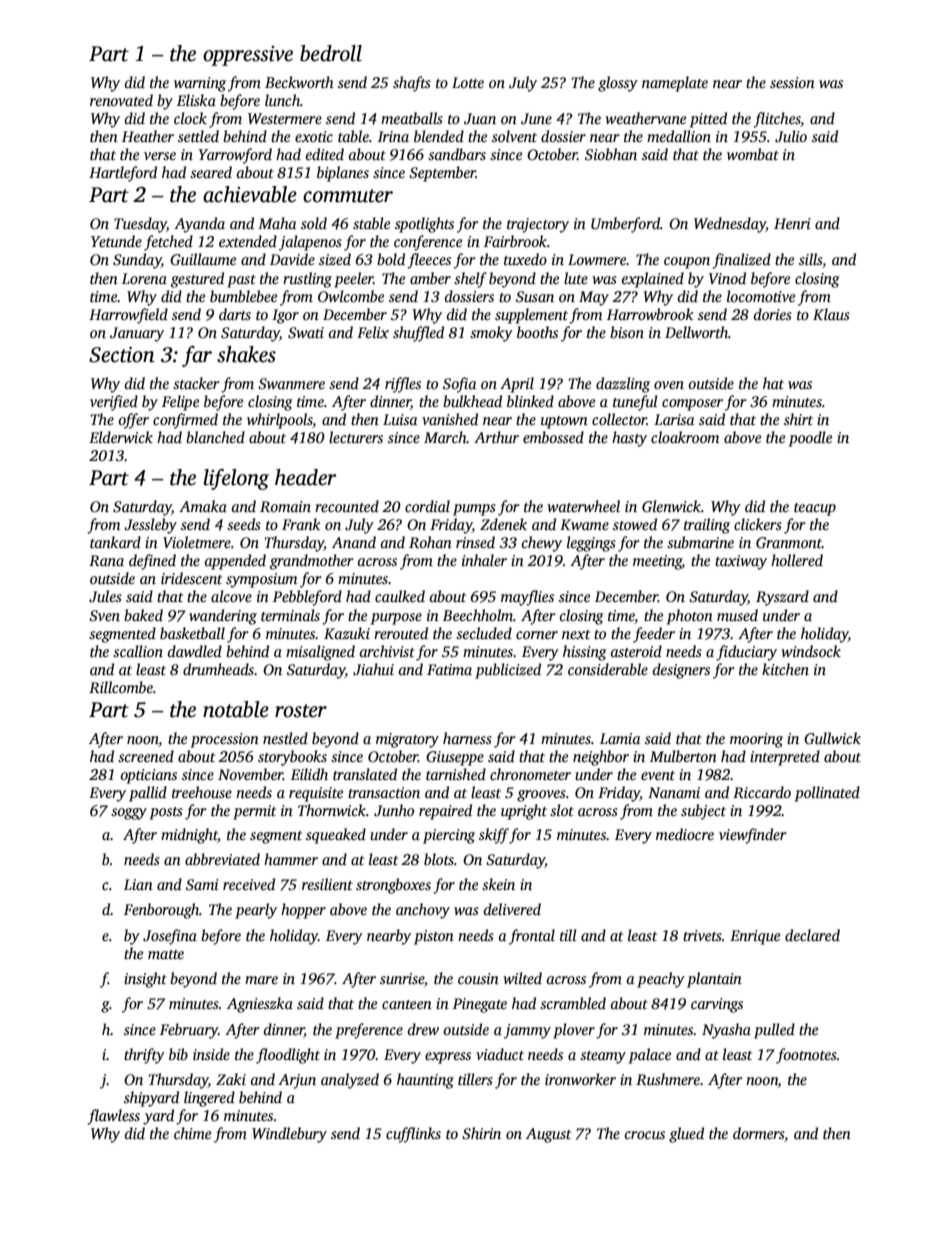  I want to click on submarine, so click(700, 542).
